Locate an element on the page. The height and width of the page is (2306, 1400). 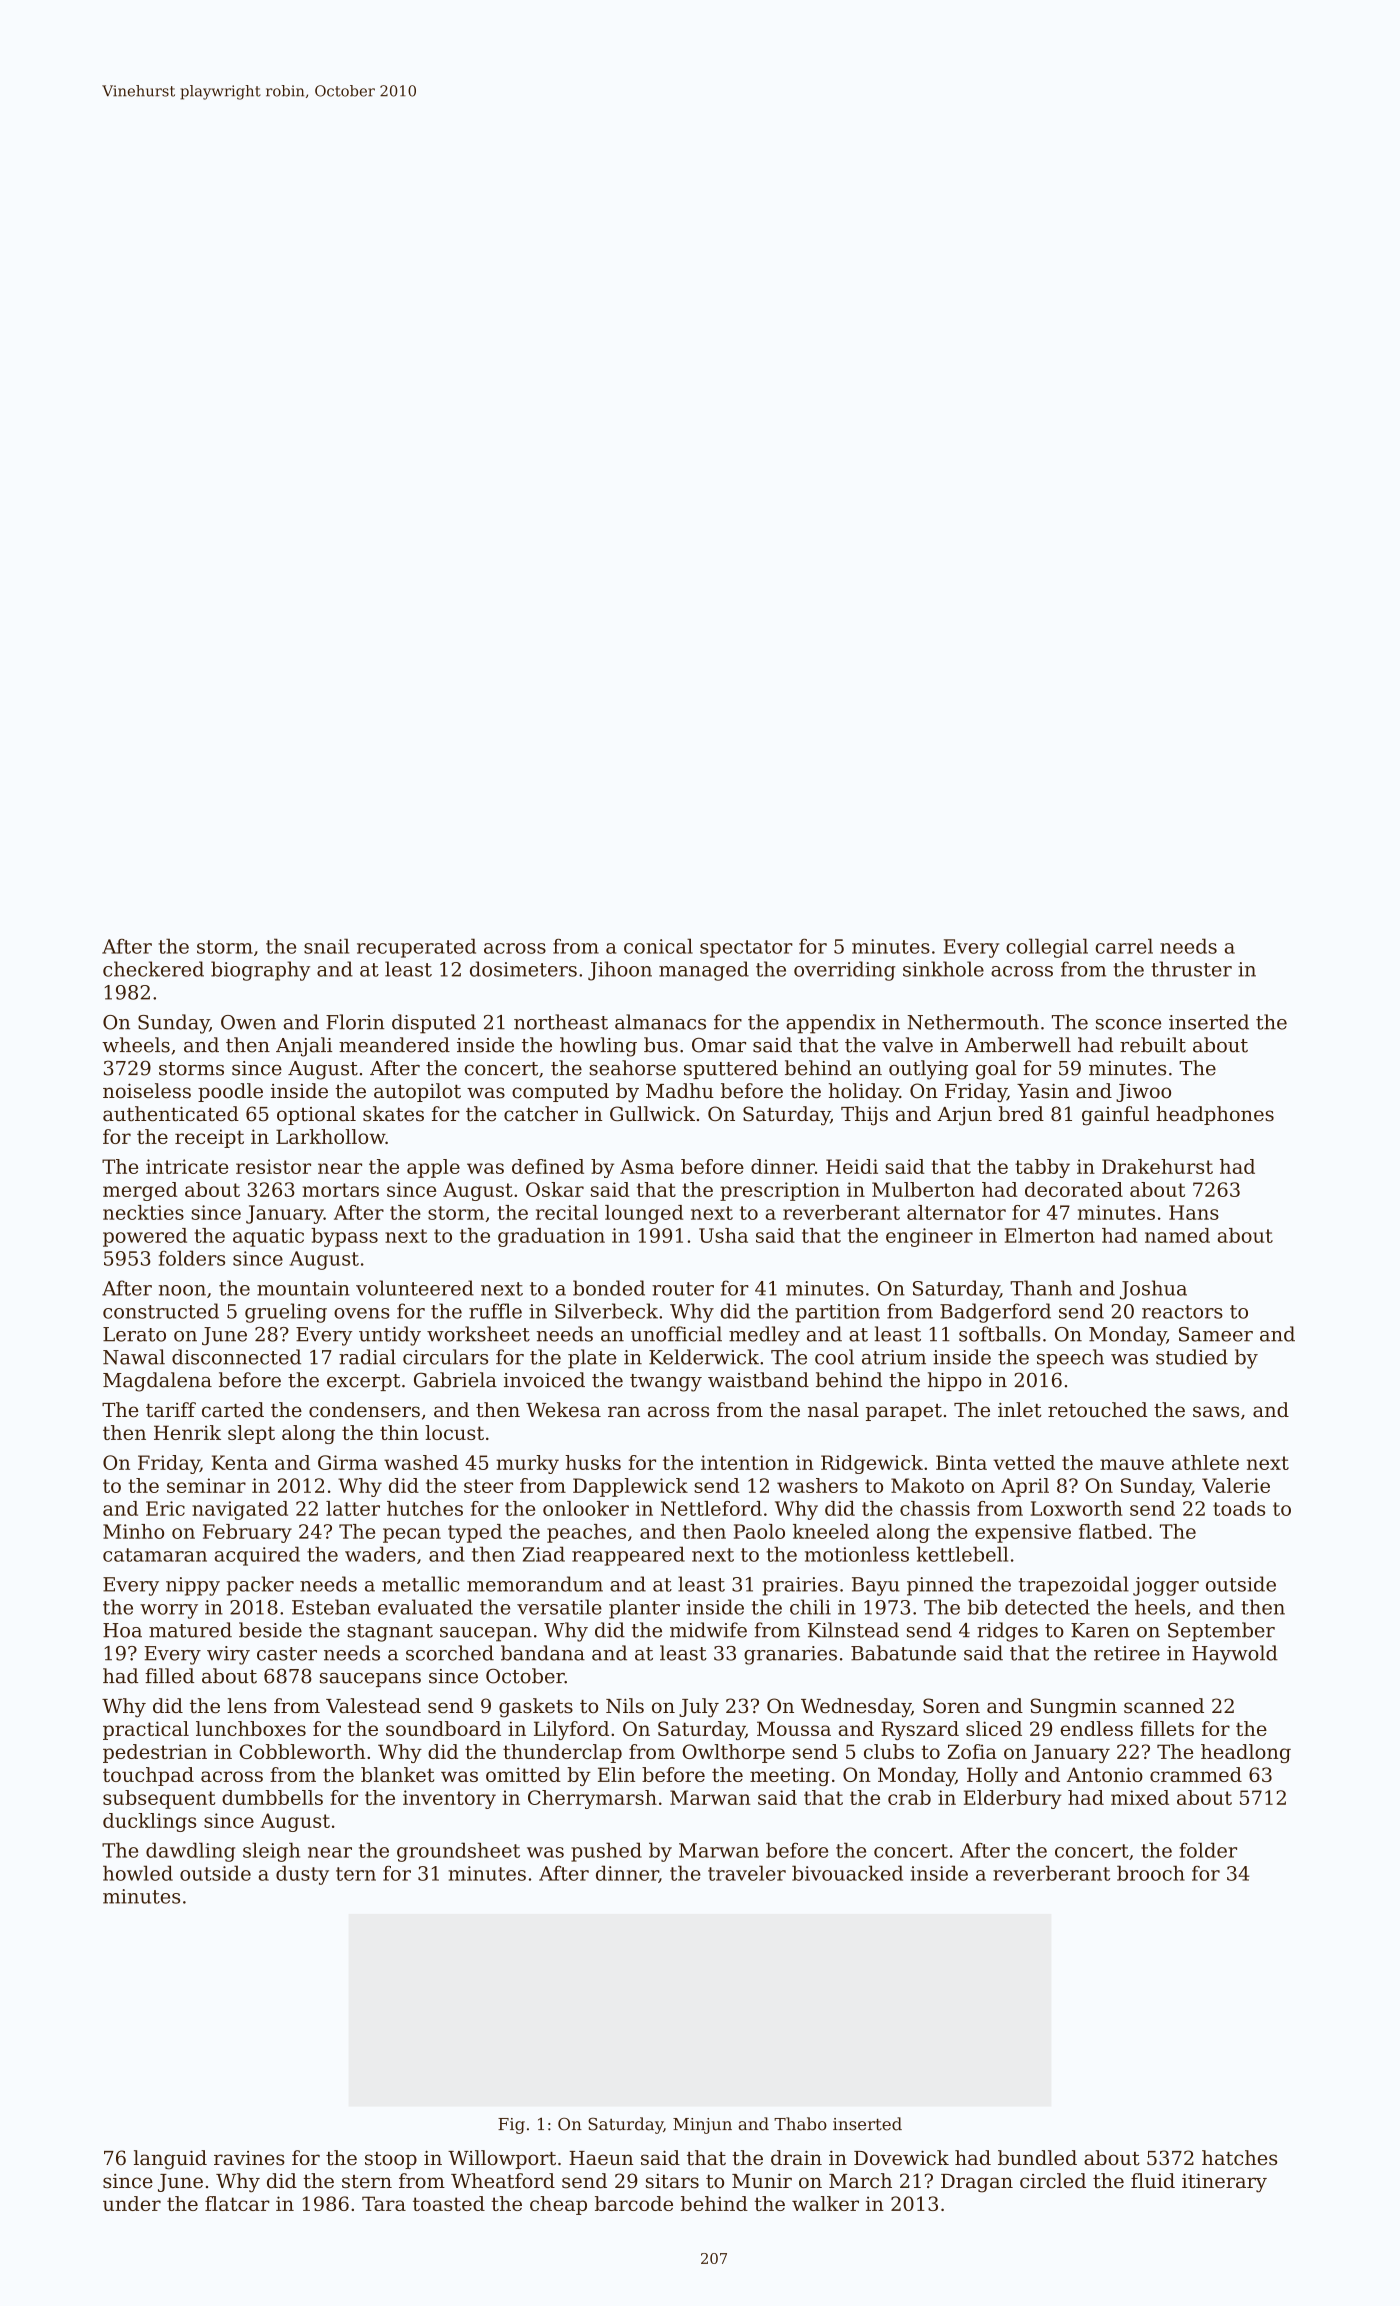
carrel is located at coordinates (1124, 946).
